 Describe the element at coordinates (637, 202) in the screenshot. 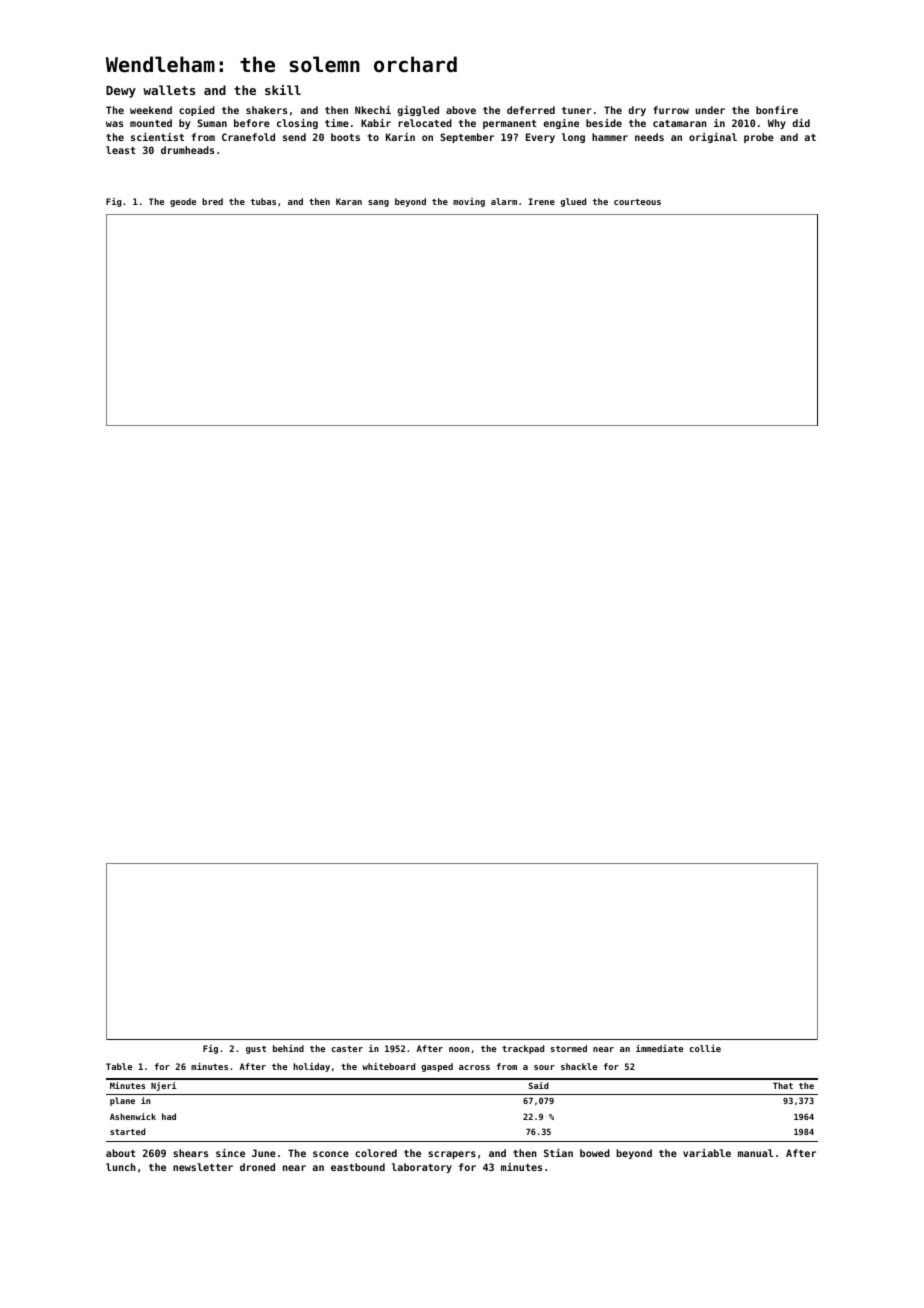

I see `courteous` at that location.
